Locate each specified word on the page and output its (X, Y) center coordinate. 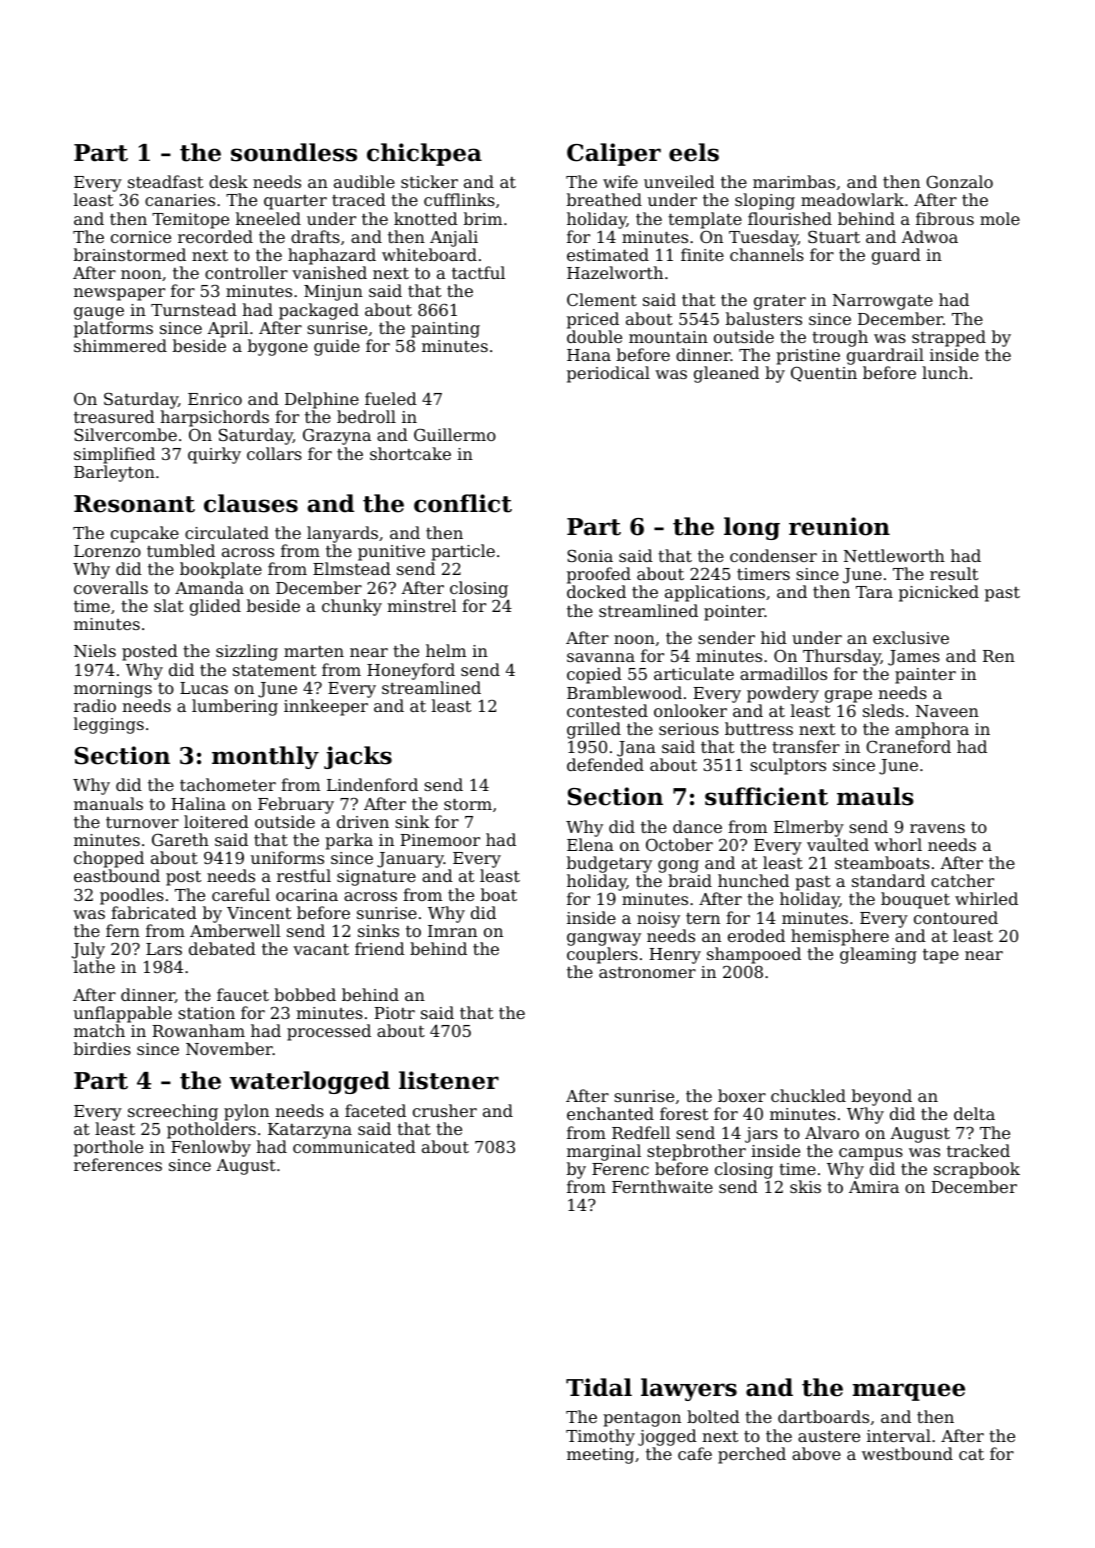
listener (449, 1080)
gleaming (878, 955)
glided (215, 607)
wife (620, 181)
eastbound (117, 875)
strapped (949, 338)
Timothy (600, 1437)
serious (689, 729)
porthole (108, 1148)
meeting (600, 1456)
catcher (962, 880)
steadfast (165, 181)
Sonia (590, 555)
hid (774, 637)
